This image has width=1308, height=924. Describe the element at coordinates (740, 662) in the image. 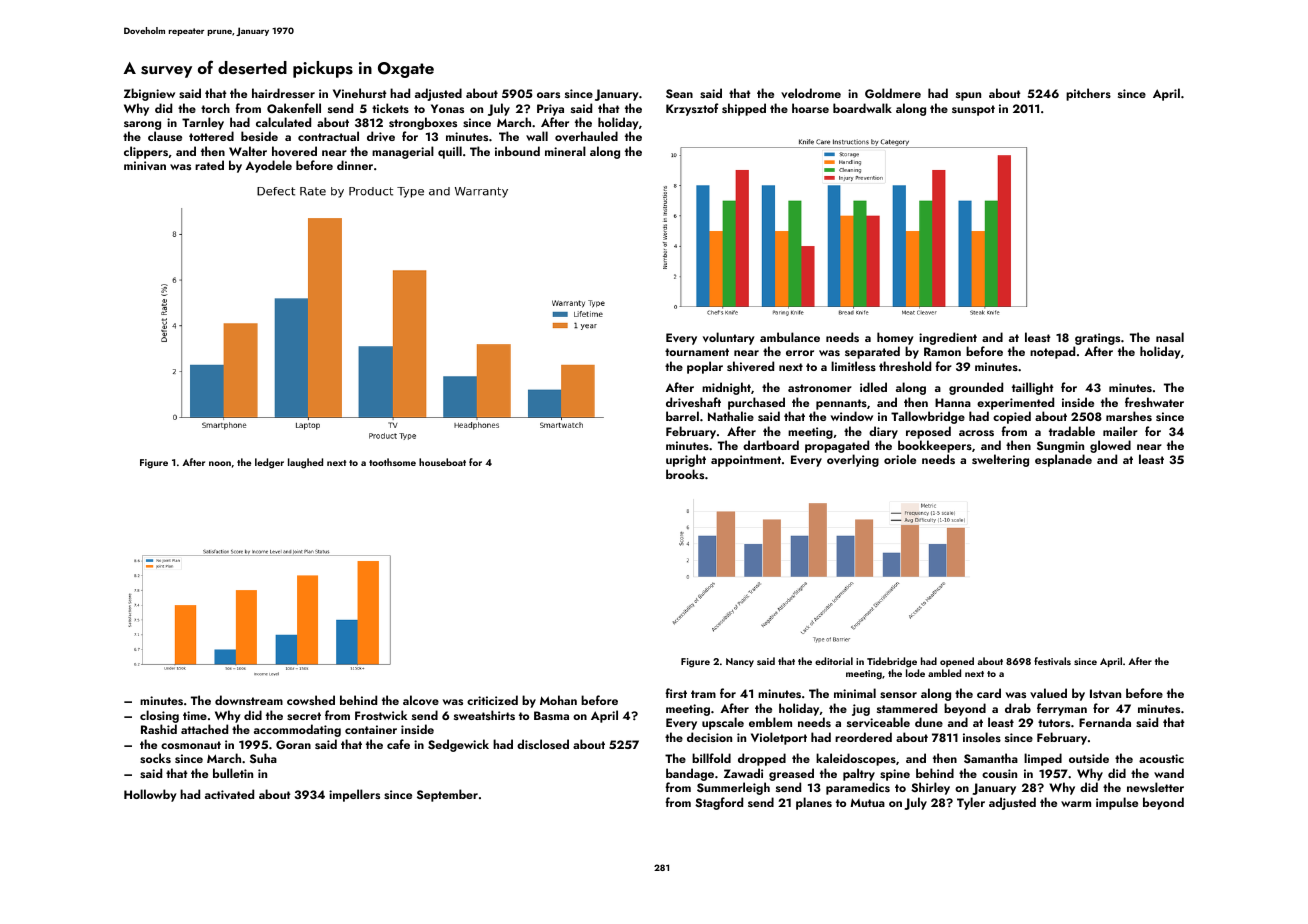

I see `Nancy` at that location.
